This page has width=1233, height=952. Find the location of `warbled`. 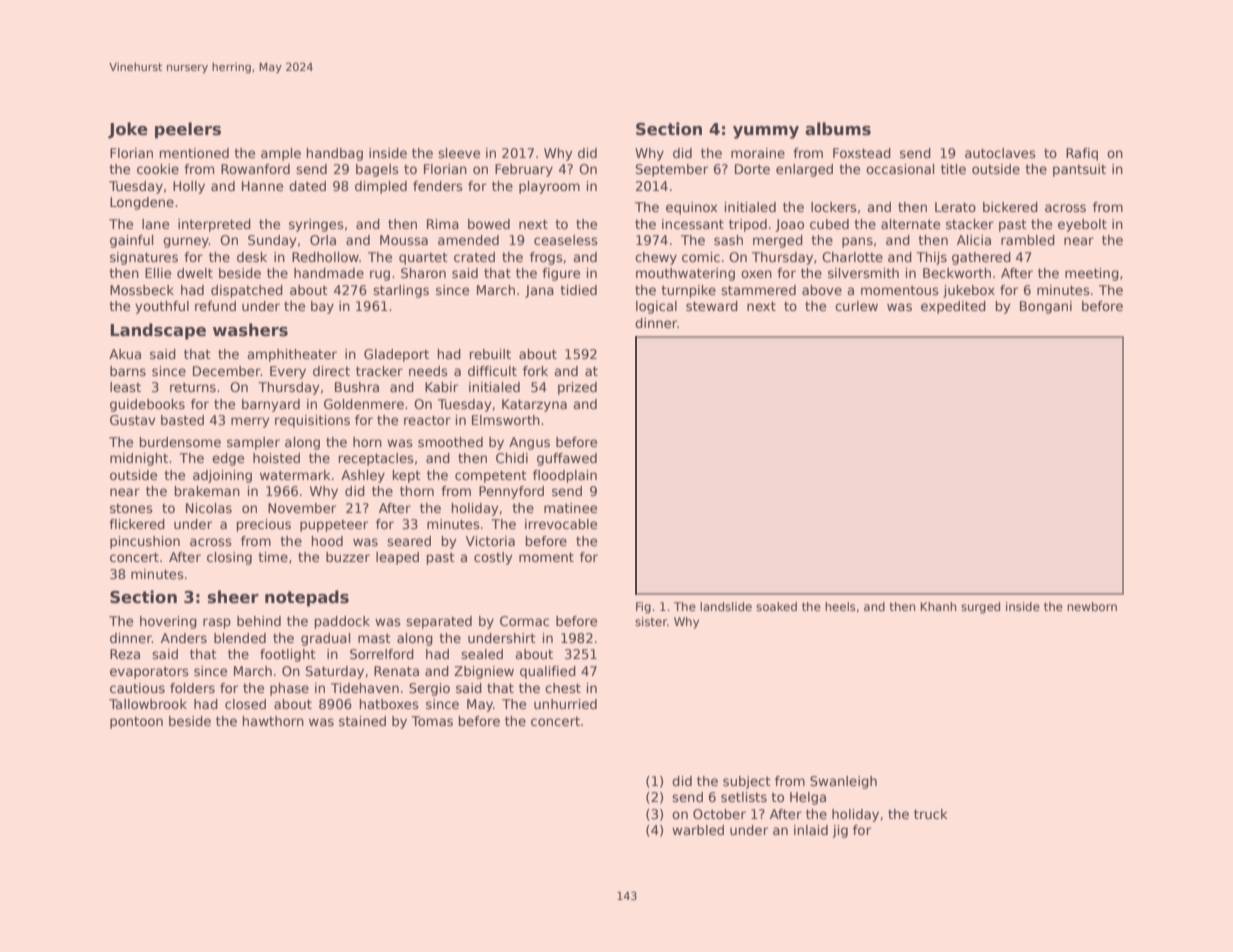

warbled is located at coordinates (698, 830).
